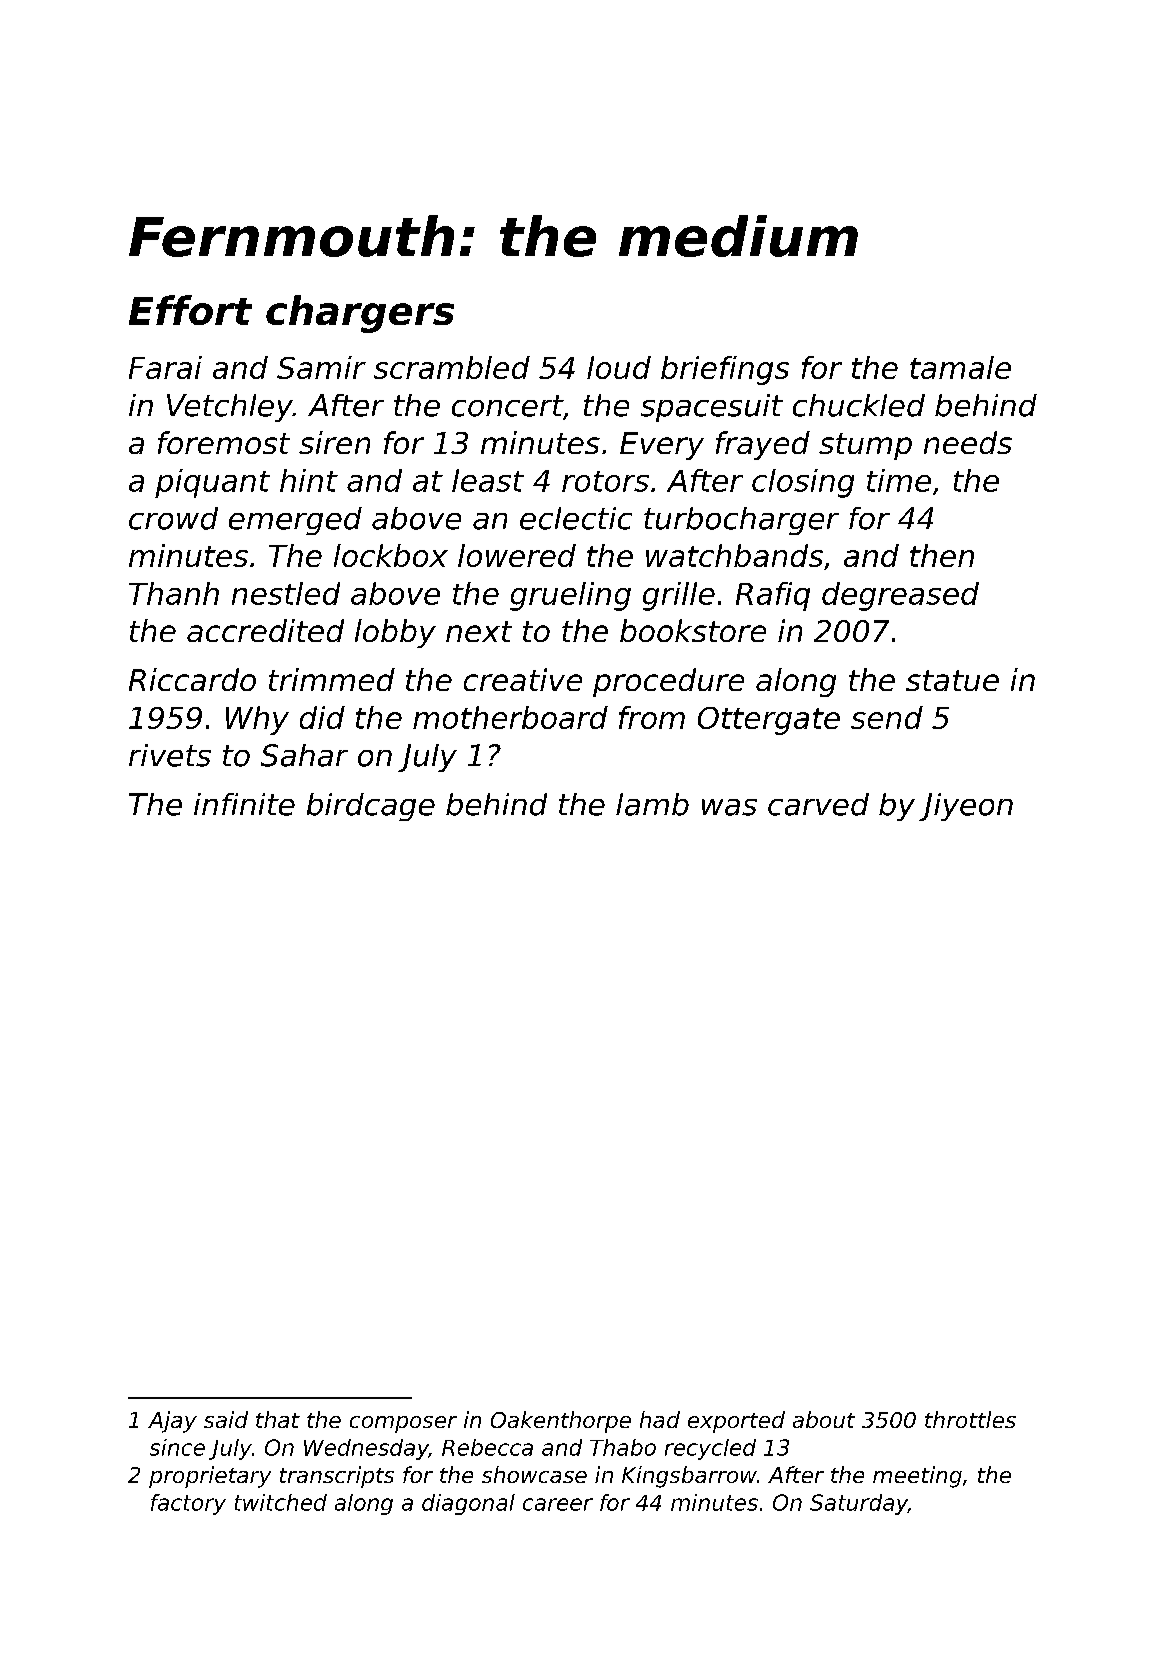 The image size is (1165, 1654). I want to click on Jiyeon, so click(966, 807).
